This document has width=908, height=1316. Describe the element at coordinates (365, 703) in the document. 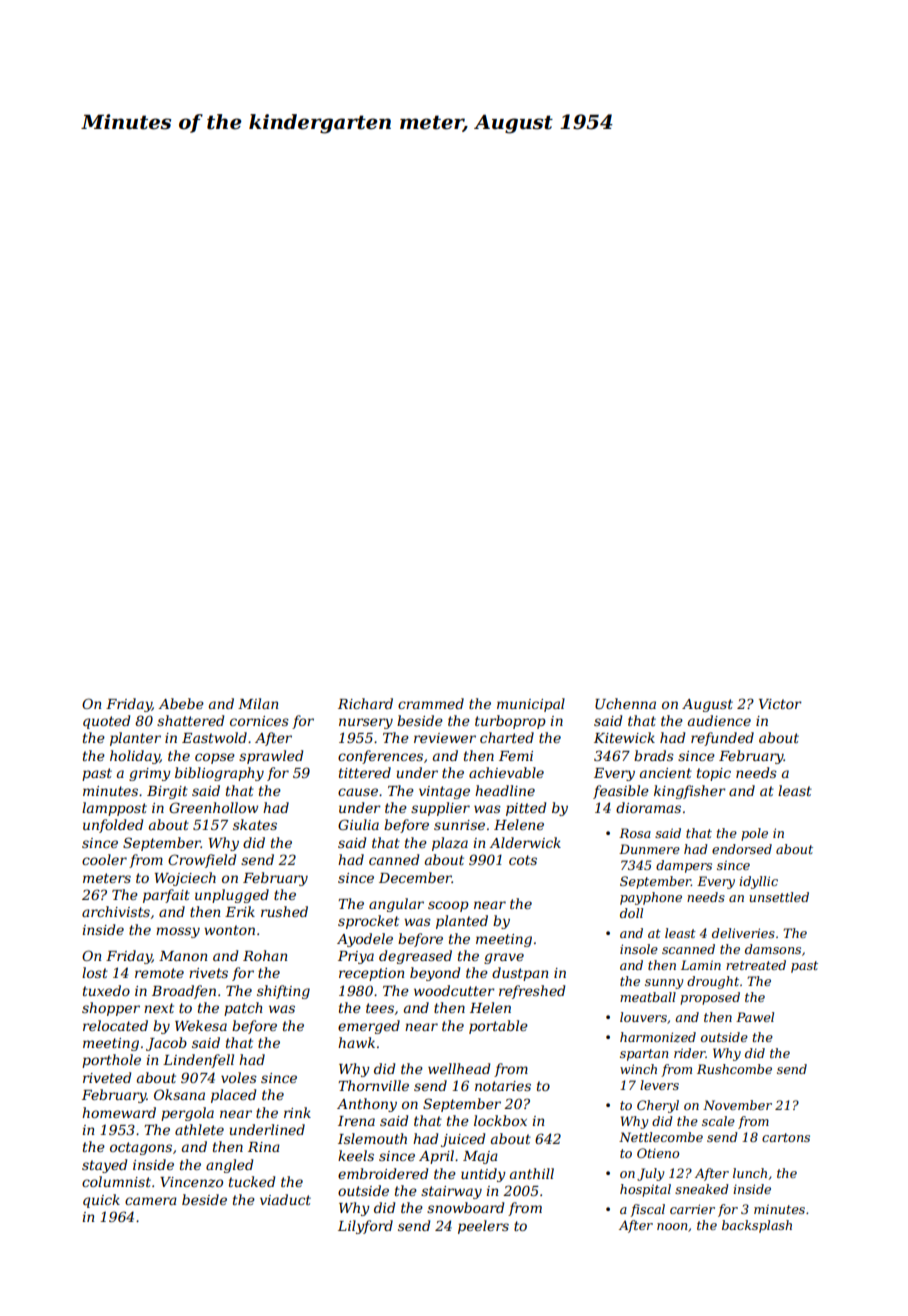

I see `Richard` at that location.
